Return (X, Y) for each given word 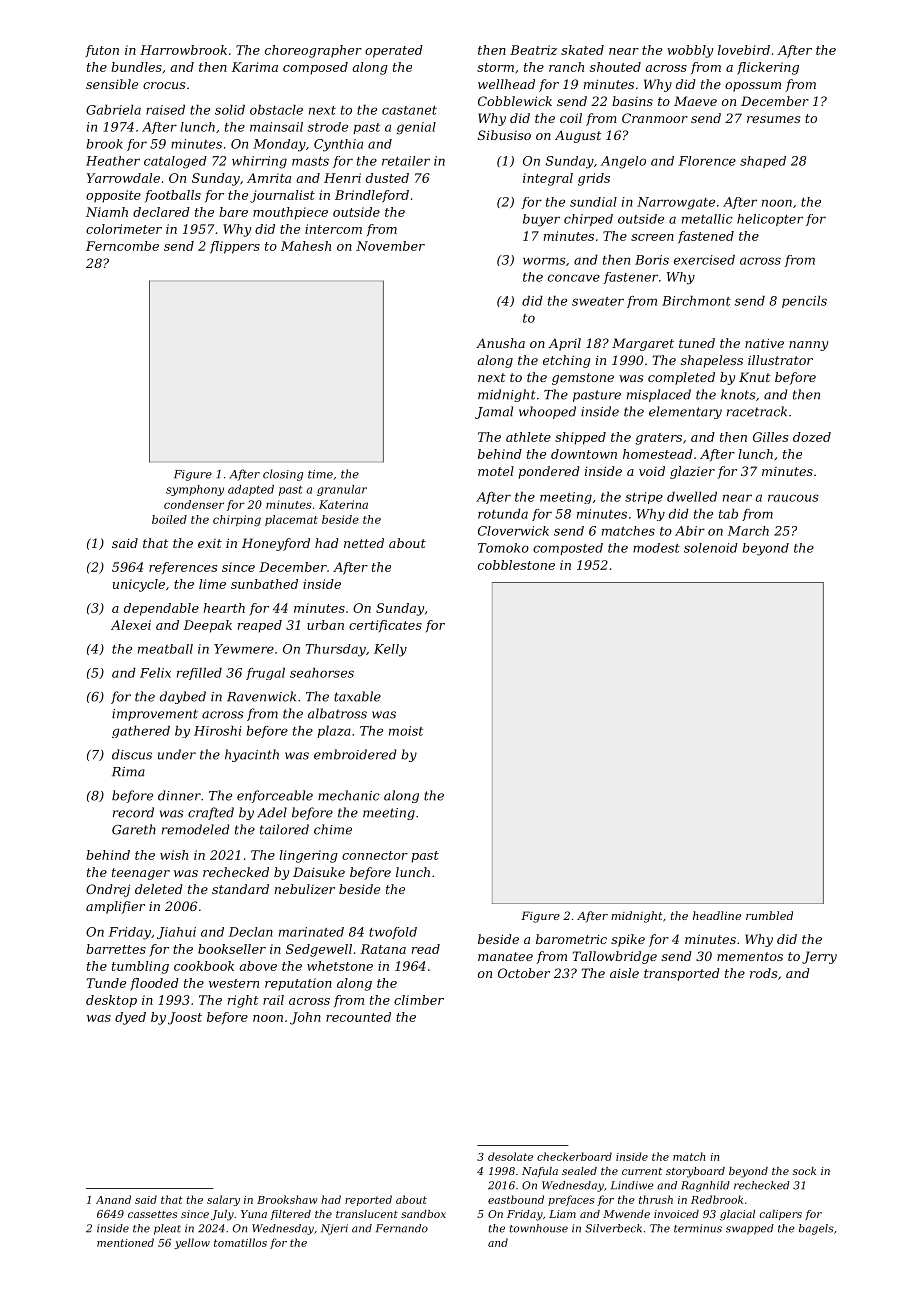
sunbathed (264, 584)
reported (368, 1200)
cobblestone (516, 565)
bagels (816, 1229)
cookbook (204, 966)
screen (652, 237)
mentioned (125, 1242)
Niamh (107, 212)
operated (394, 51)
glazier (692, 472)
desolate (510, 1156)
